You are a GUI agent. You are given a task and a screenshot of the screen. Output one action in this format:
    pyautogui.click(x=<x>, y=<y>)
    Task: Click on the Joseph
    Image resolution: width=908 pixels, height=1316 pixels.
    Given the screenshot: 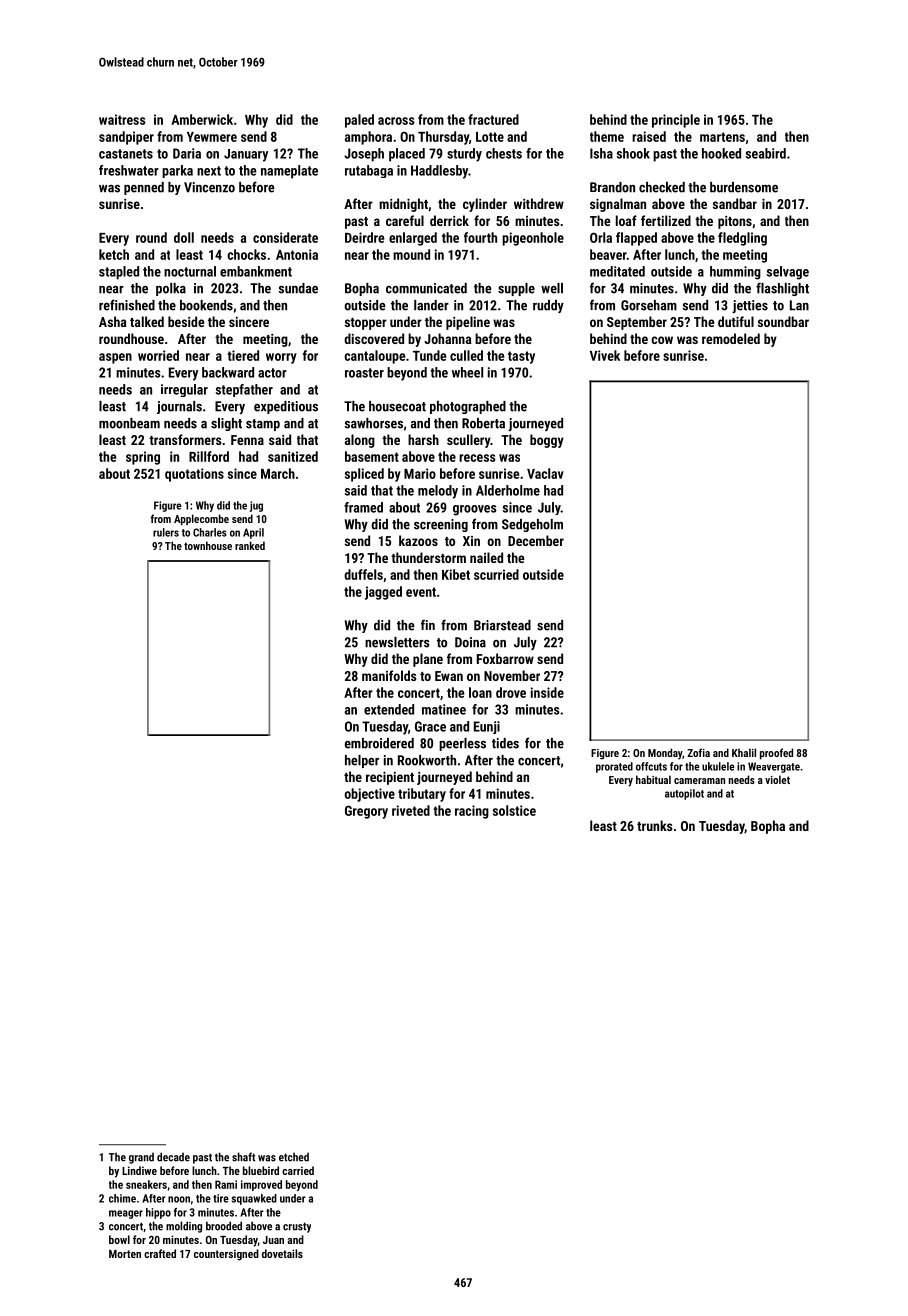 What is the action you would take?
    pyautogui.click(x=364, y=155)
